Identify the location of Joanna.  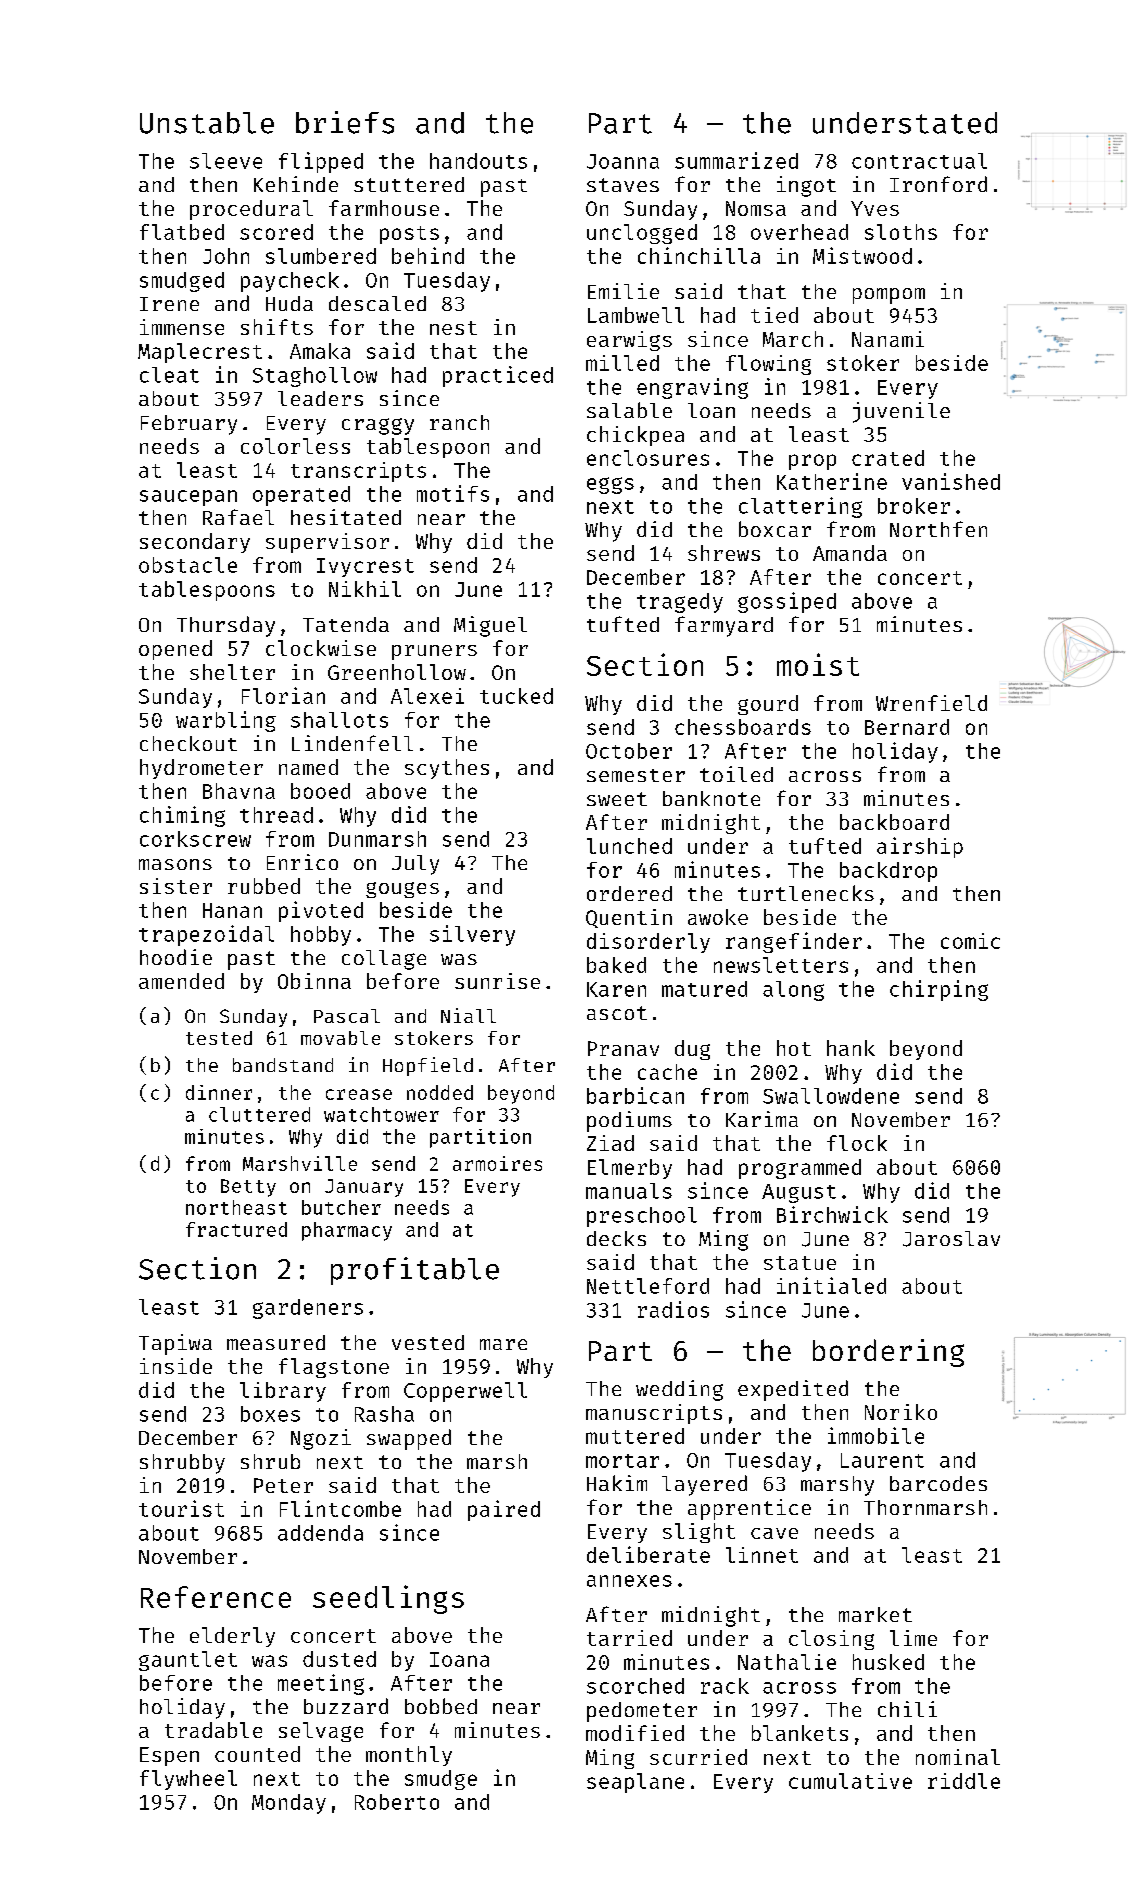
(623, 161).
